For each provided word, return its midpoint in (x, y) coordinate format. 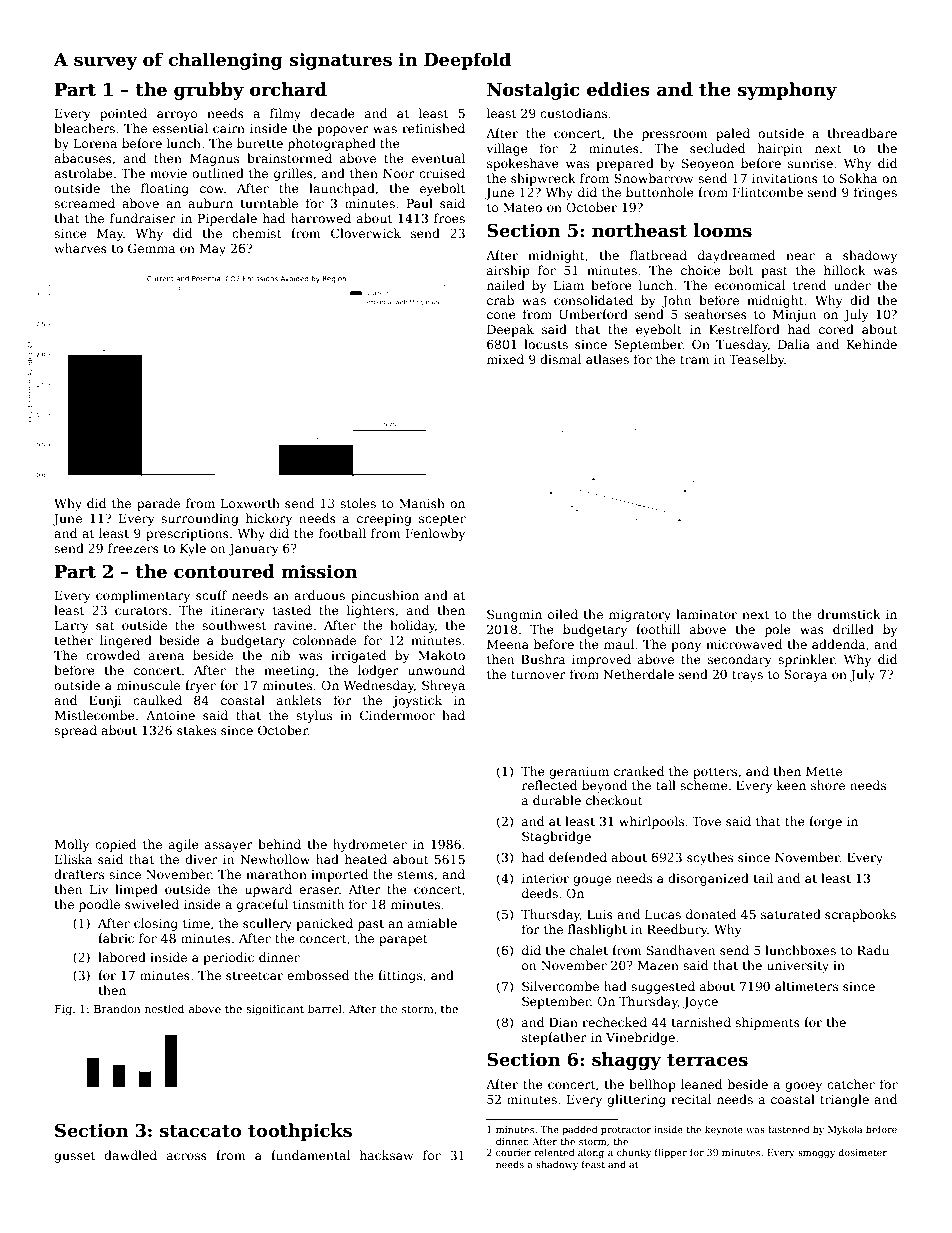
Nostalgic (533, 91)
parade (158, 504)
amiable (432, 923)
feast (593, 1164)
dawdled (130, 1155)
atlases (607, 359)
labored (122, 957)
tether (73, 640)
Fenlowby (435, 534)
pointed (123, 114)
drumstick (849, 614)
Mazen (658, 965)
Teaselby (756, 360)
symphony (787, 91)
